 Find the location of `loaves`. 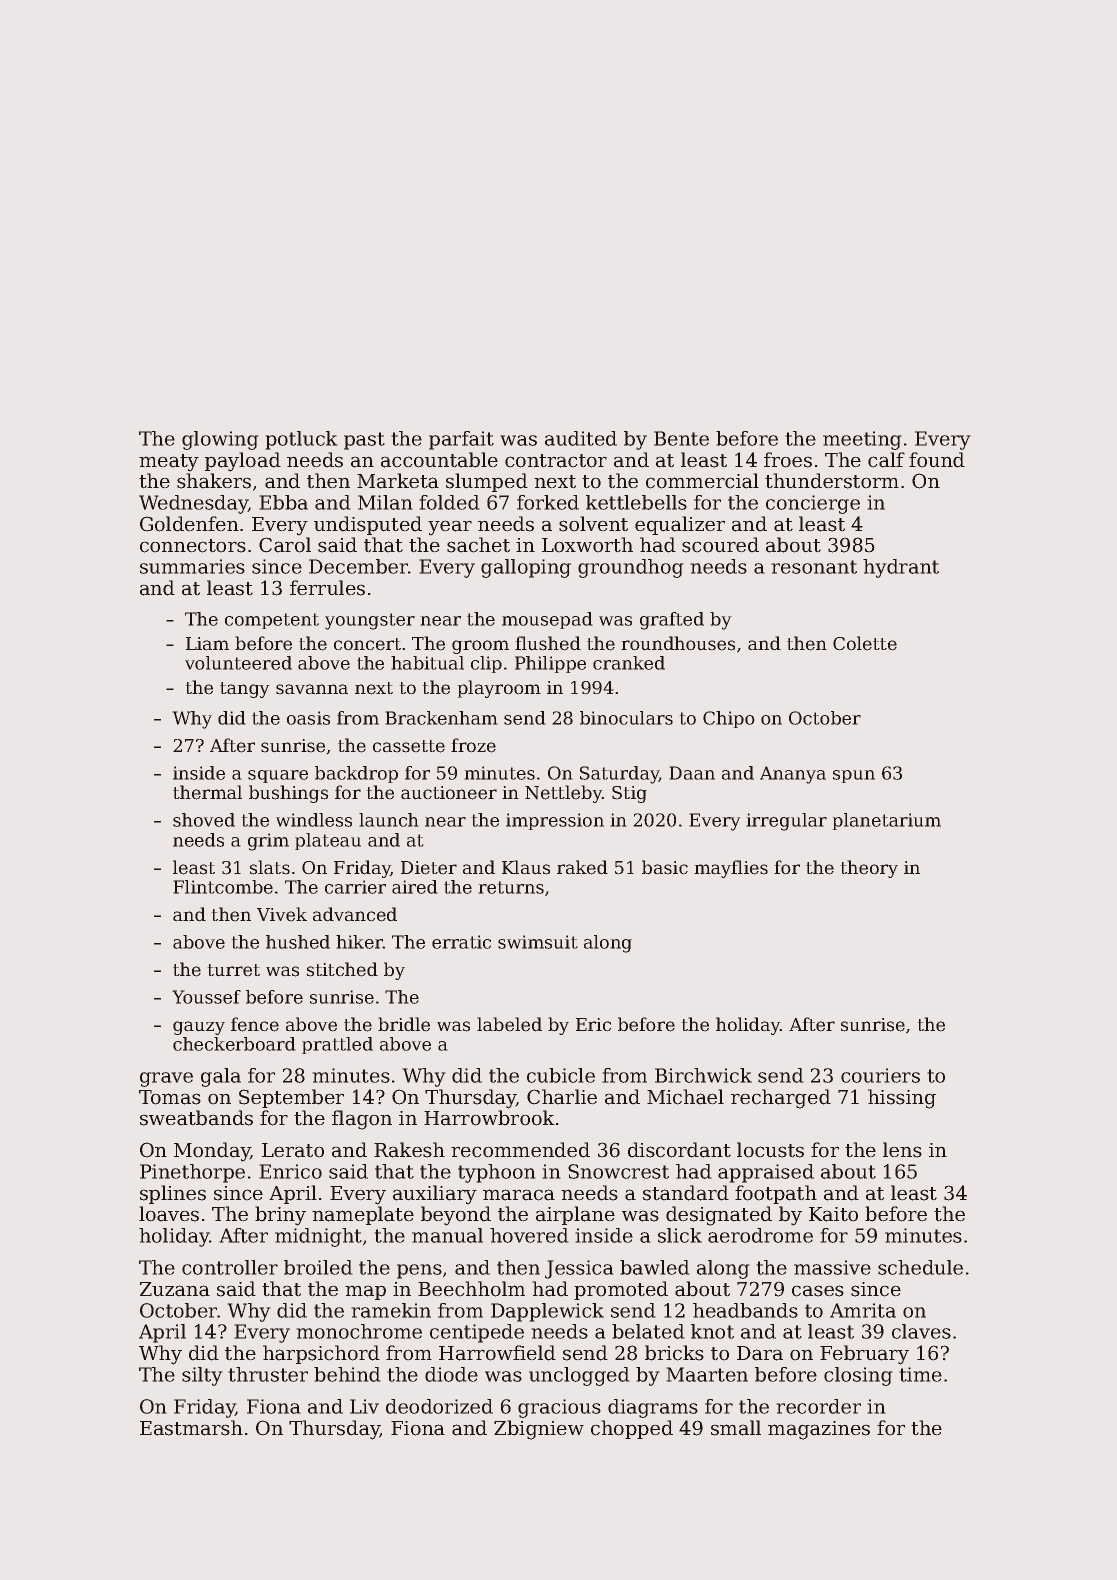

loaves is located at coordinates (169, 1214).
